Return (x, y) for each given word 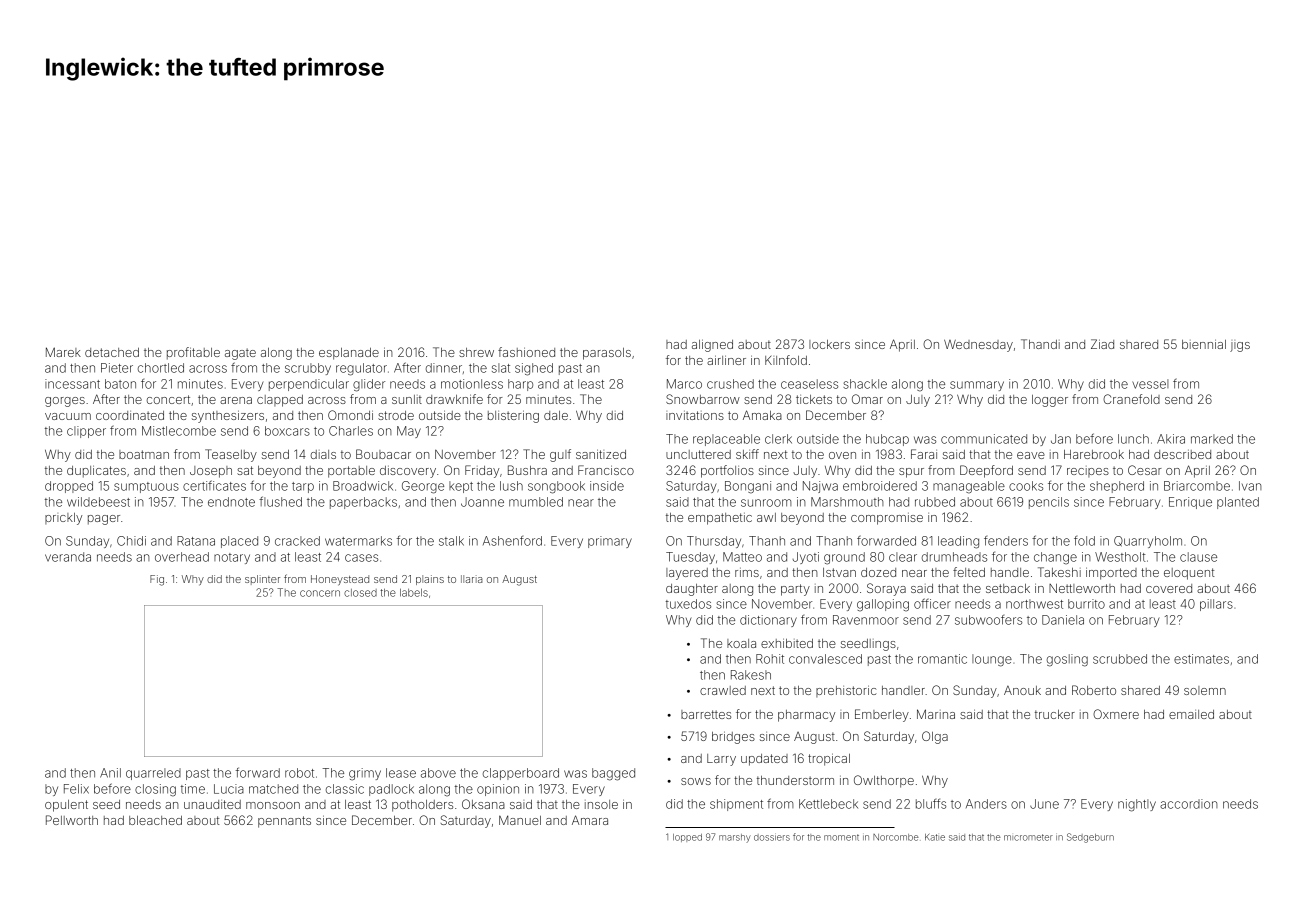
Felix (76, 789)
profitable (193, 353)
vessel (1150, 384)
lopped (687, 838)
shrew (476, 352)
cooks (1026, 486)
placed (239, 542)
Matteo (742, 557)
